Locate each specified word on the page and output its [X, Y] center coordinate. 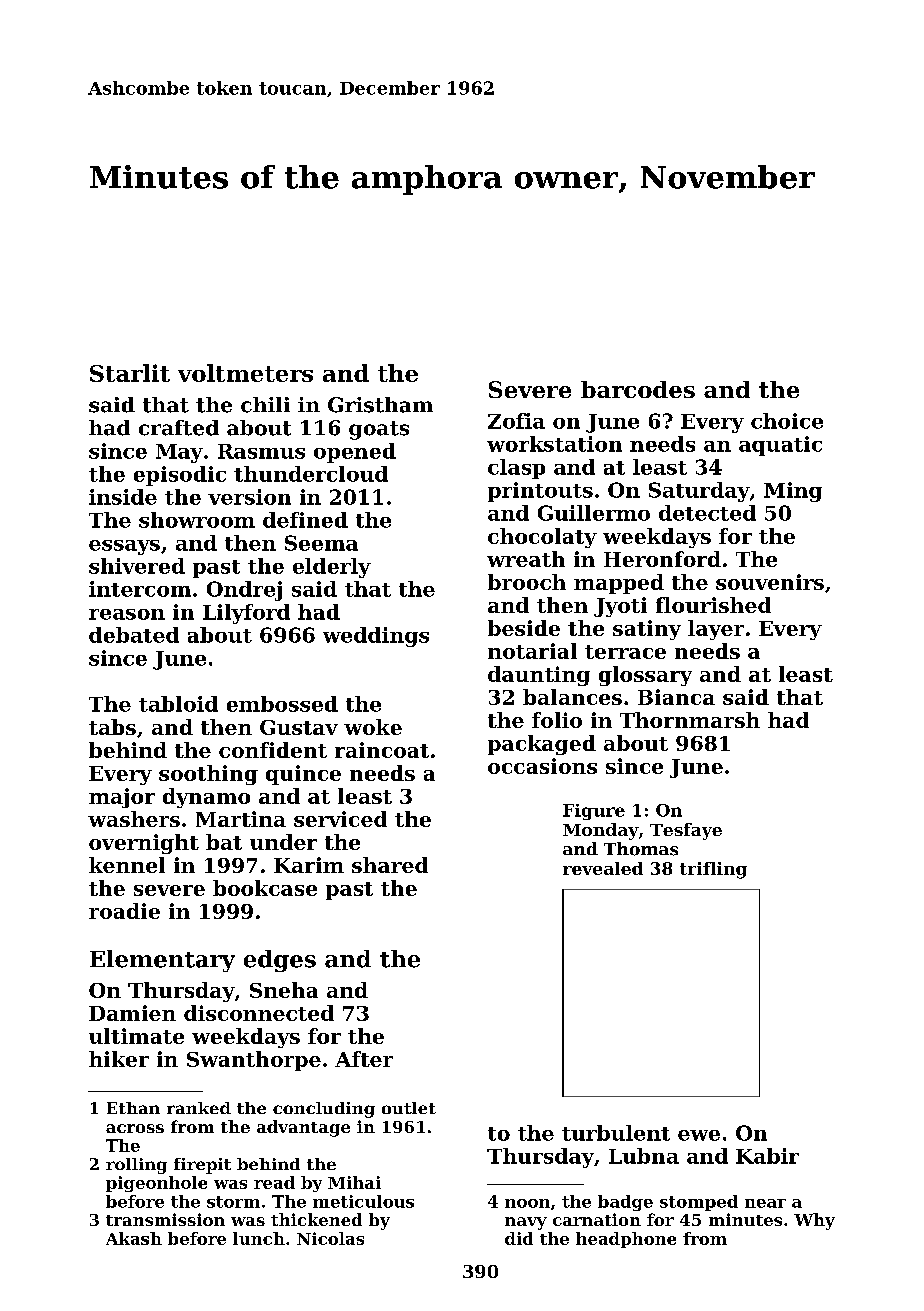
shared [390, 865]
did [519, 1238]
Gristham [380, 405]
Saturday [699, 492]
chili [265, 405]
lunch [259, 1238]
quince [303, 775]
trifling [713, 870]
